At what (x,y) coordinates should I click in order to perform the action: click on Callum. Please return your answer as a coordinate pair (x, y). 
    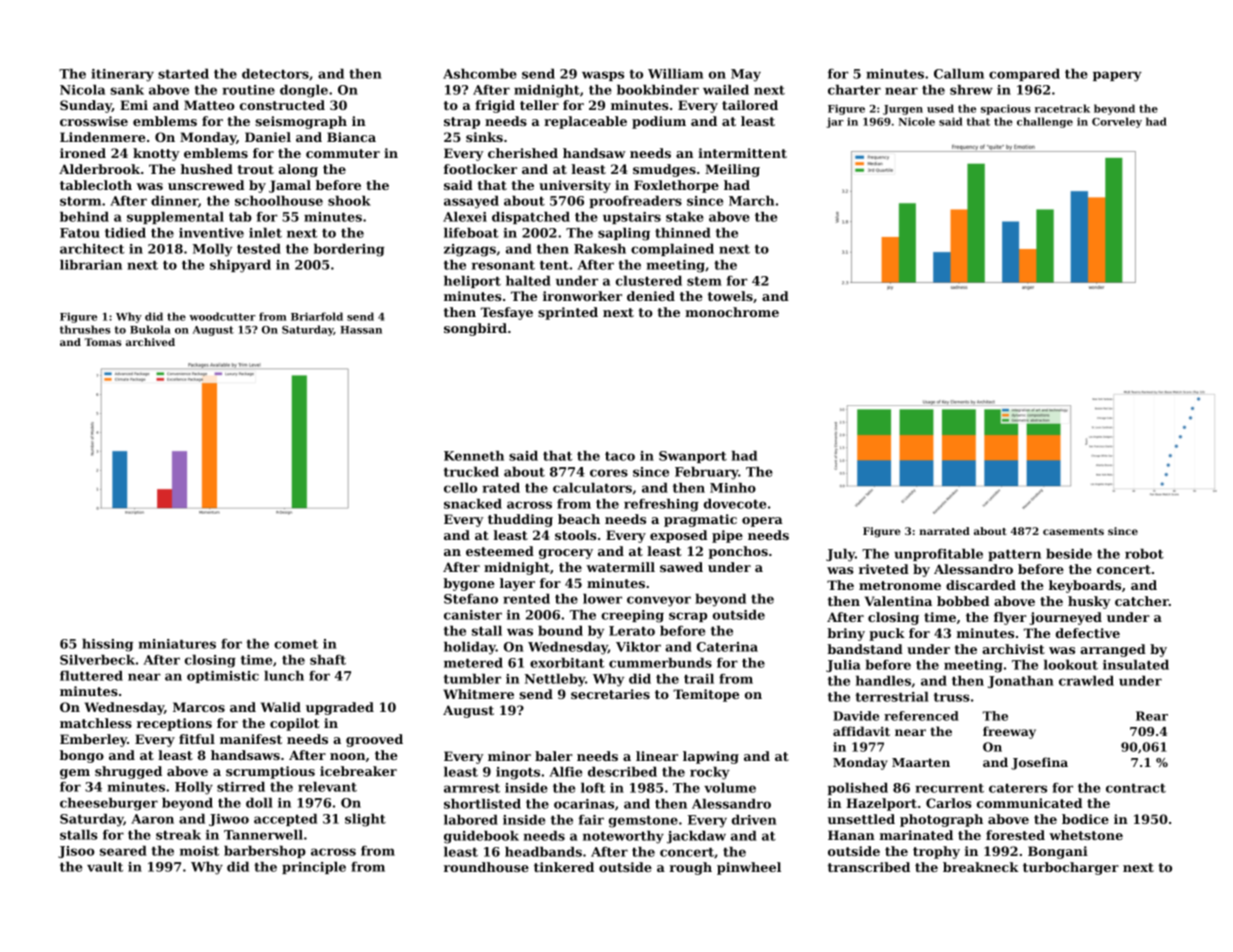
    Looking at the image, I should click on (959, 73).
